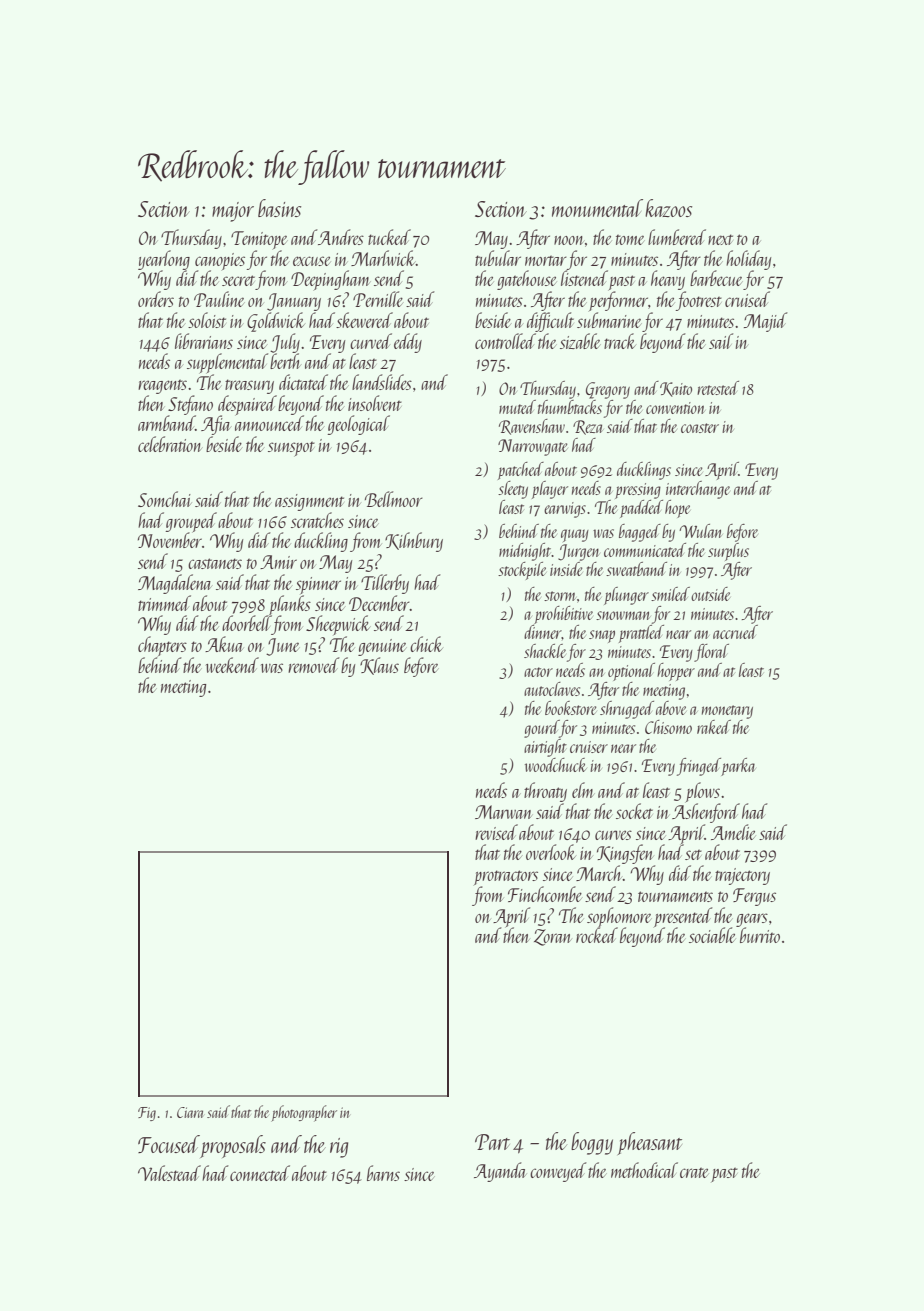 The image size is (924, 1311). Describe the element at coordinates (558, 1172) in the screenshot. I see `conveyed` at that location.
